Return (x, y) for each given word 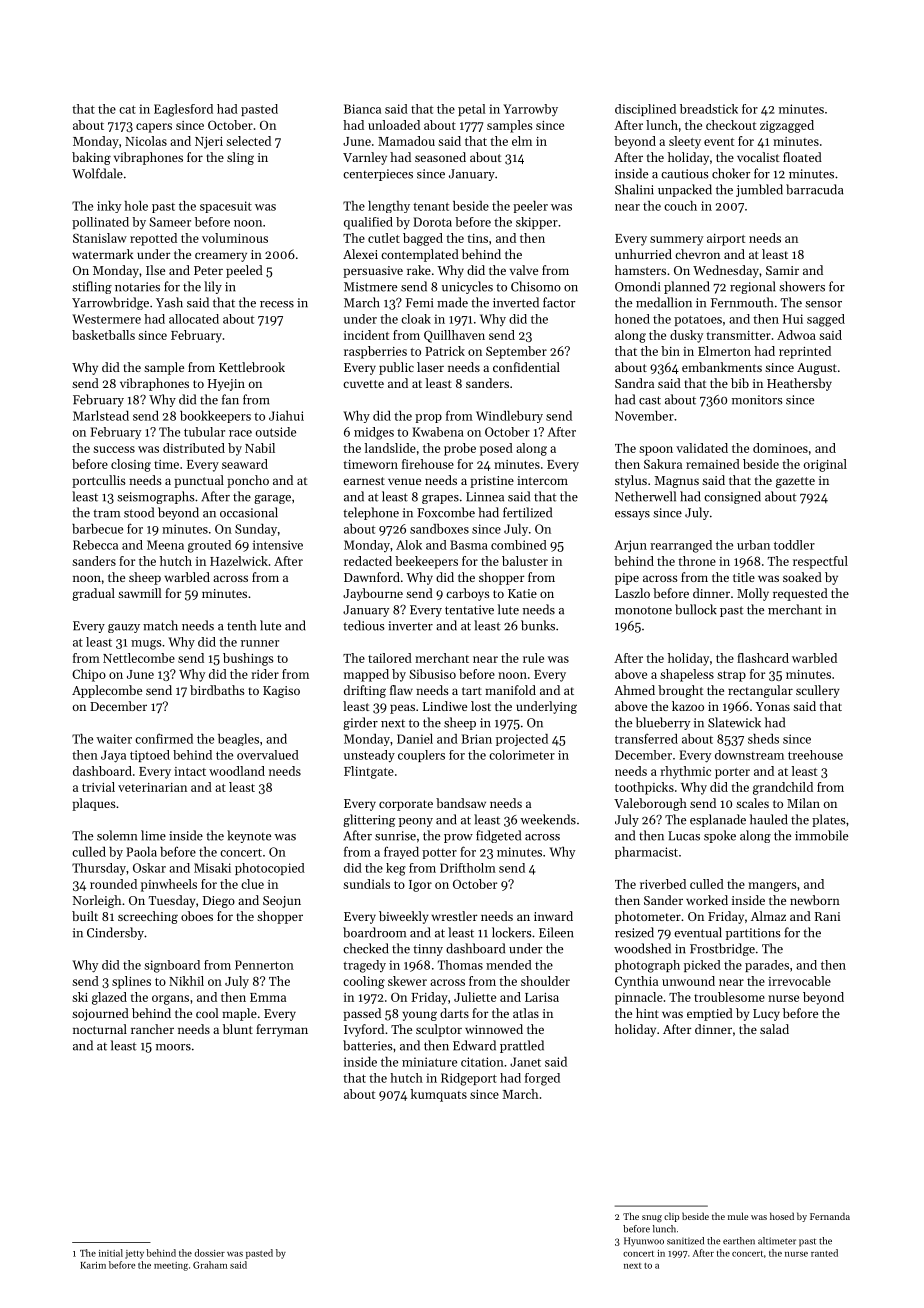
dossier (209, 1253)
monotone (643, 610)
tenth (241, 625)
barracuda (815, 189)
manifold (510, 690)
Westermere (106, 319)
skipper (537, 223)
